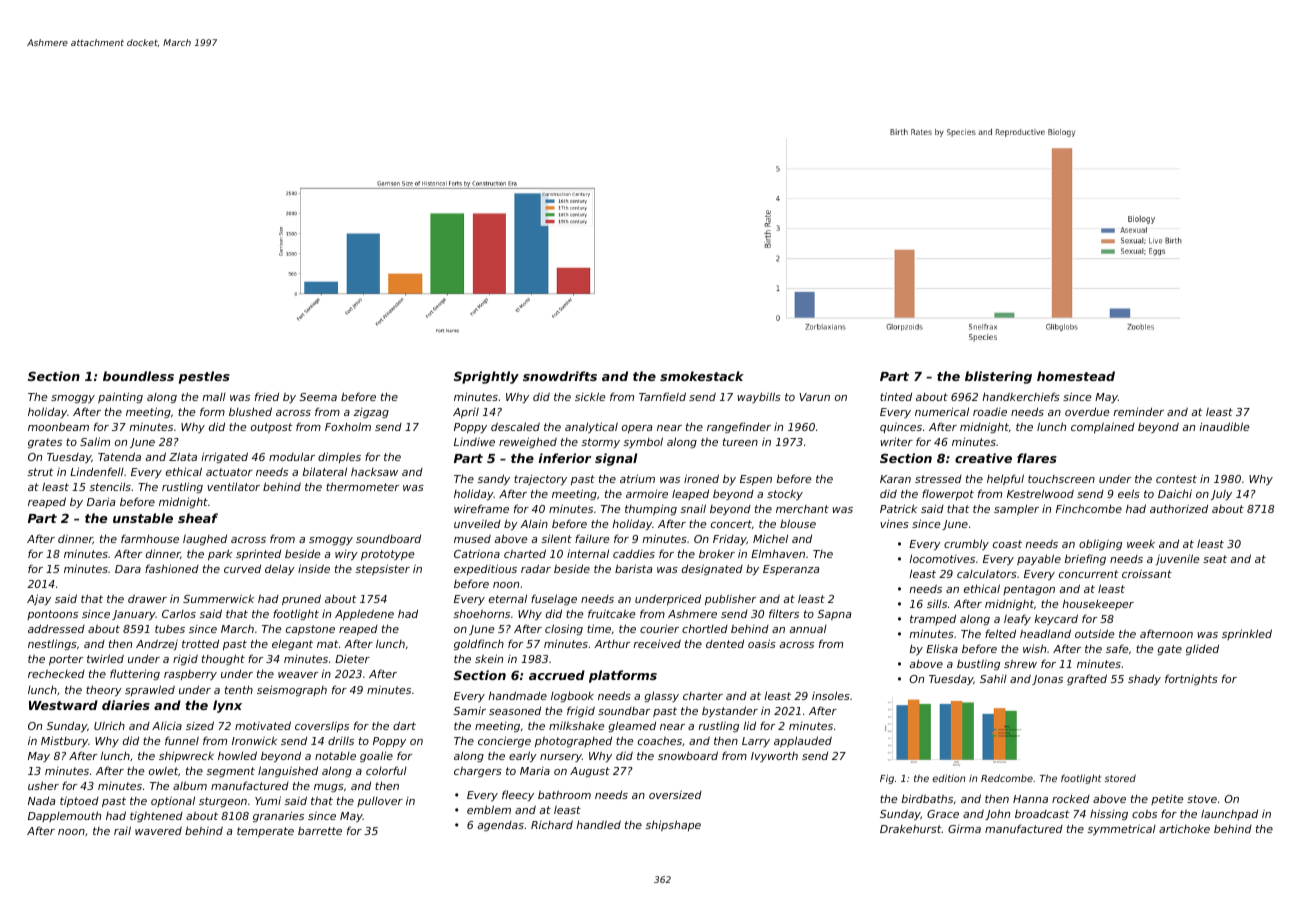  What do you see at coordinates (205, 540) in the screenshot?
I see `laughed` at bounding box center [205, 540].
